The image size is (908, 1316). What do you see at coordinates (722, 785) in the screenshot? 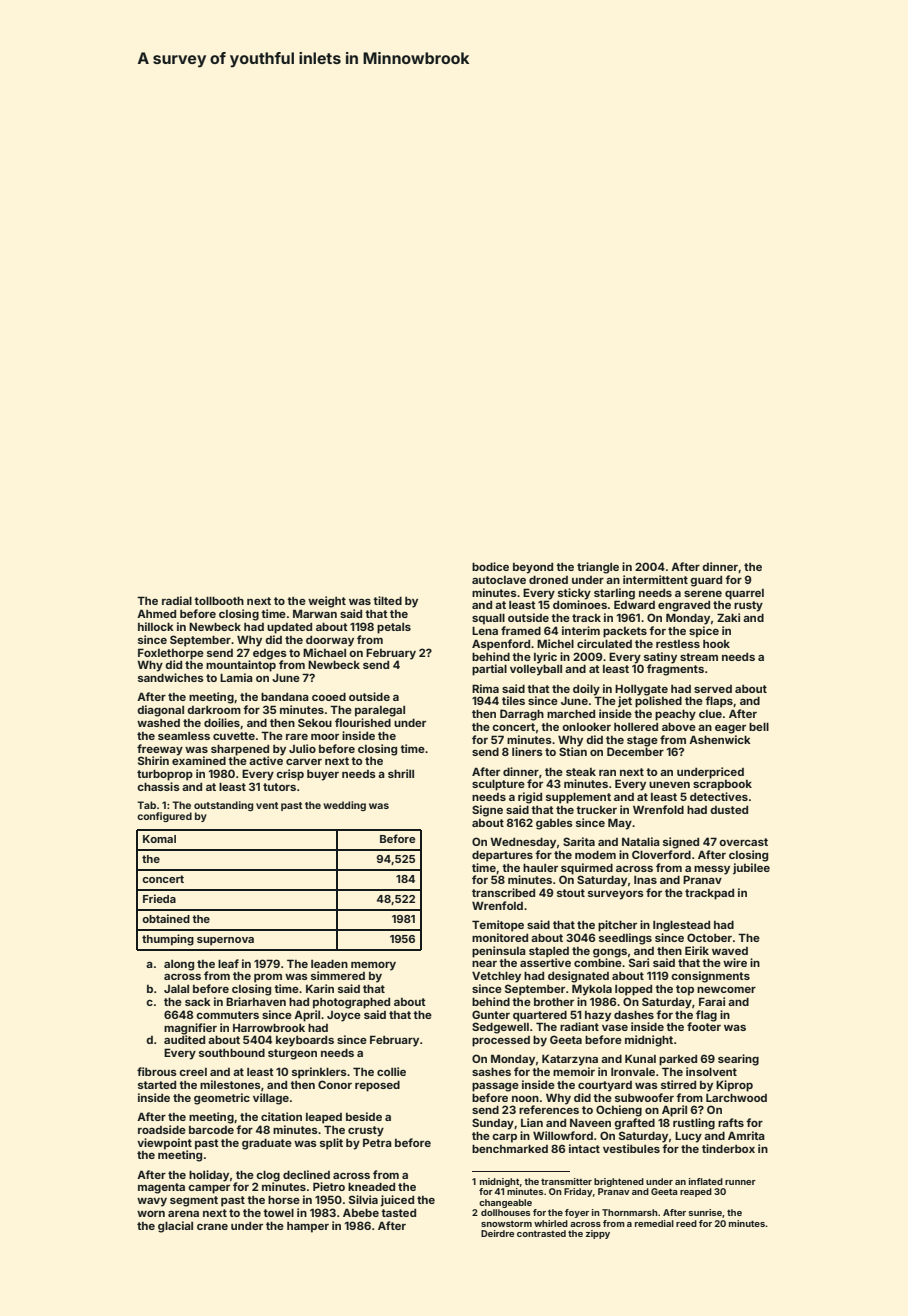
I see `scrapbook` at bounding box center [722, 785].
